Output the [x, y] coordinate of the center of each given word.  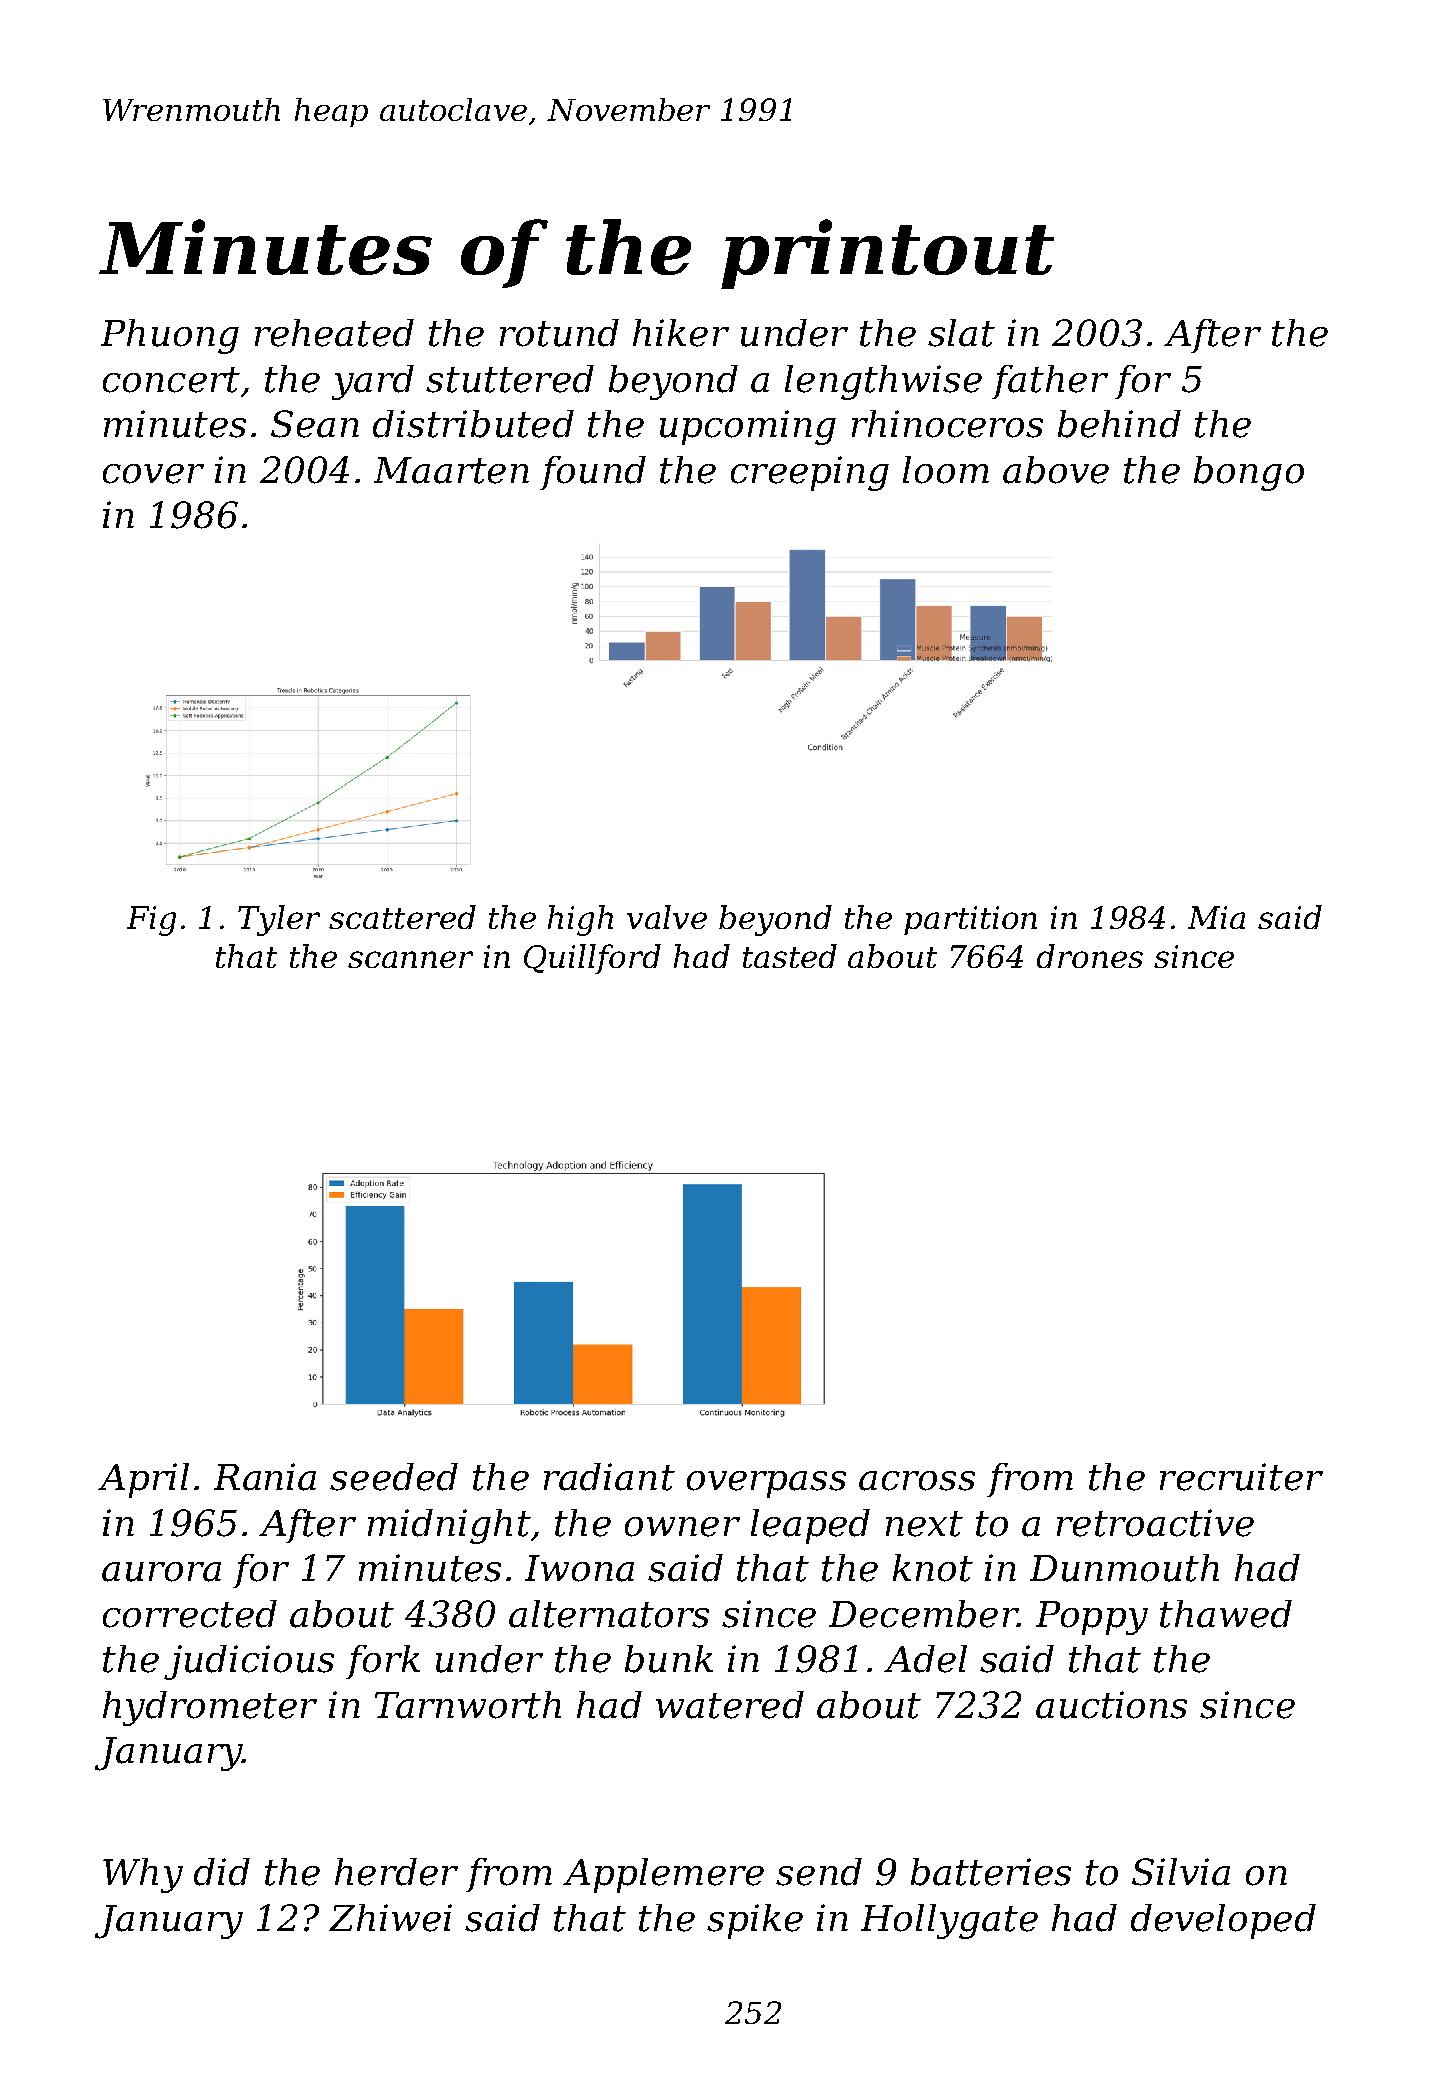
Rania [265, 1477]
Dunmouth [1124, 1568]
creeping [810, 473]
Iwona [579, 1568]
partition [970, 920]
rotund [559, 333]
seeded [394, 1477]
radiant [609, 1477]
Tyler [279, 920]
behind [1119, 424]
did [222, 1872]
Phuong [170, 336]
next [924, 1524]
